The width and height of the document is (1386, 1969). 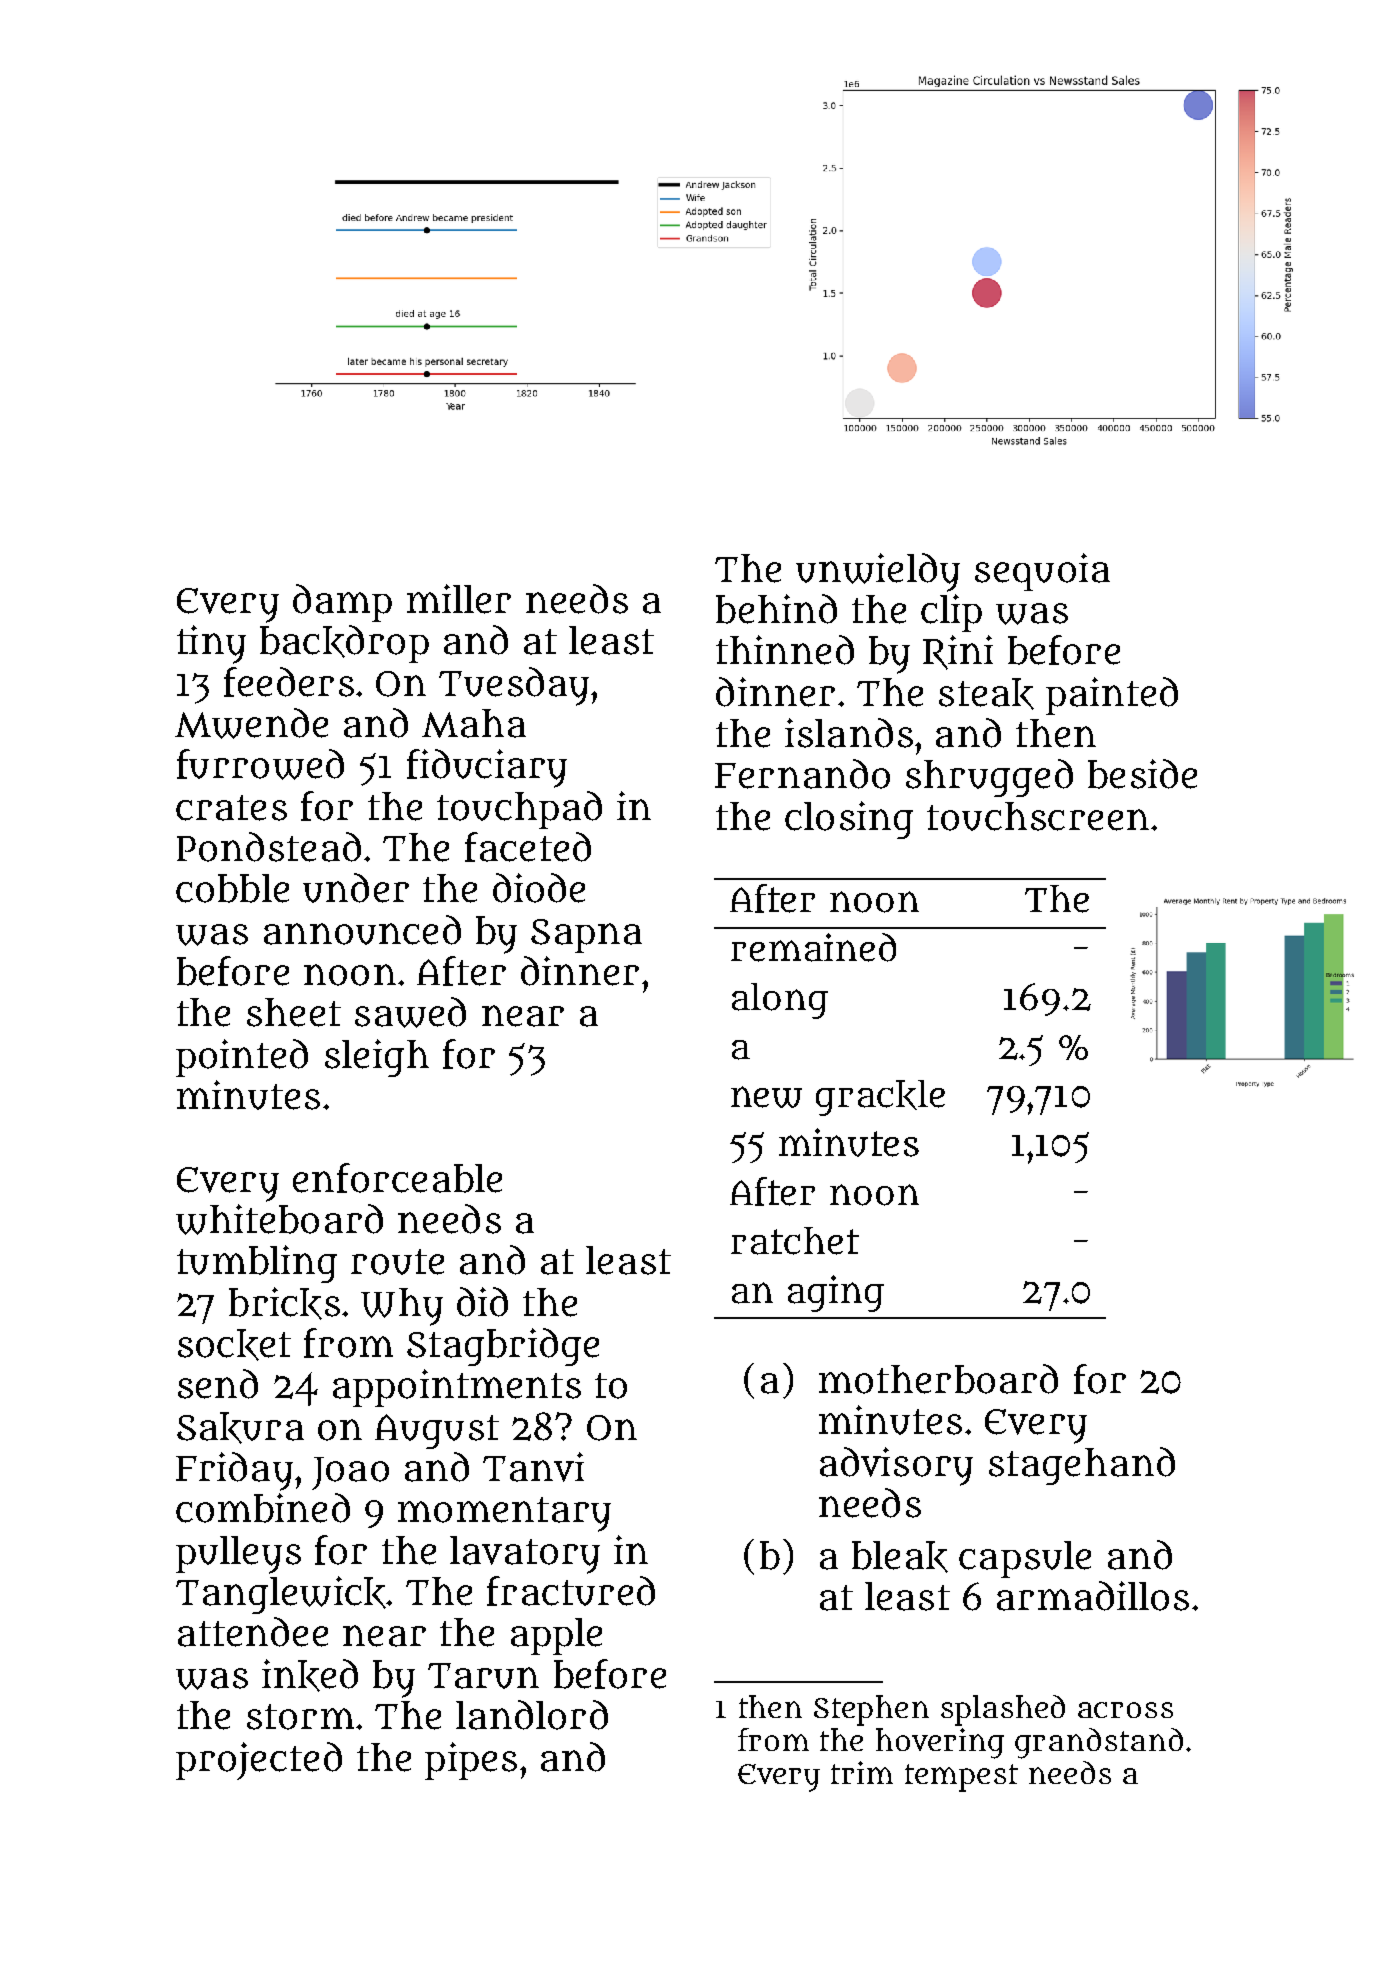 I want to click on Fernando, so click(x=802, y=774).
